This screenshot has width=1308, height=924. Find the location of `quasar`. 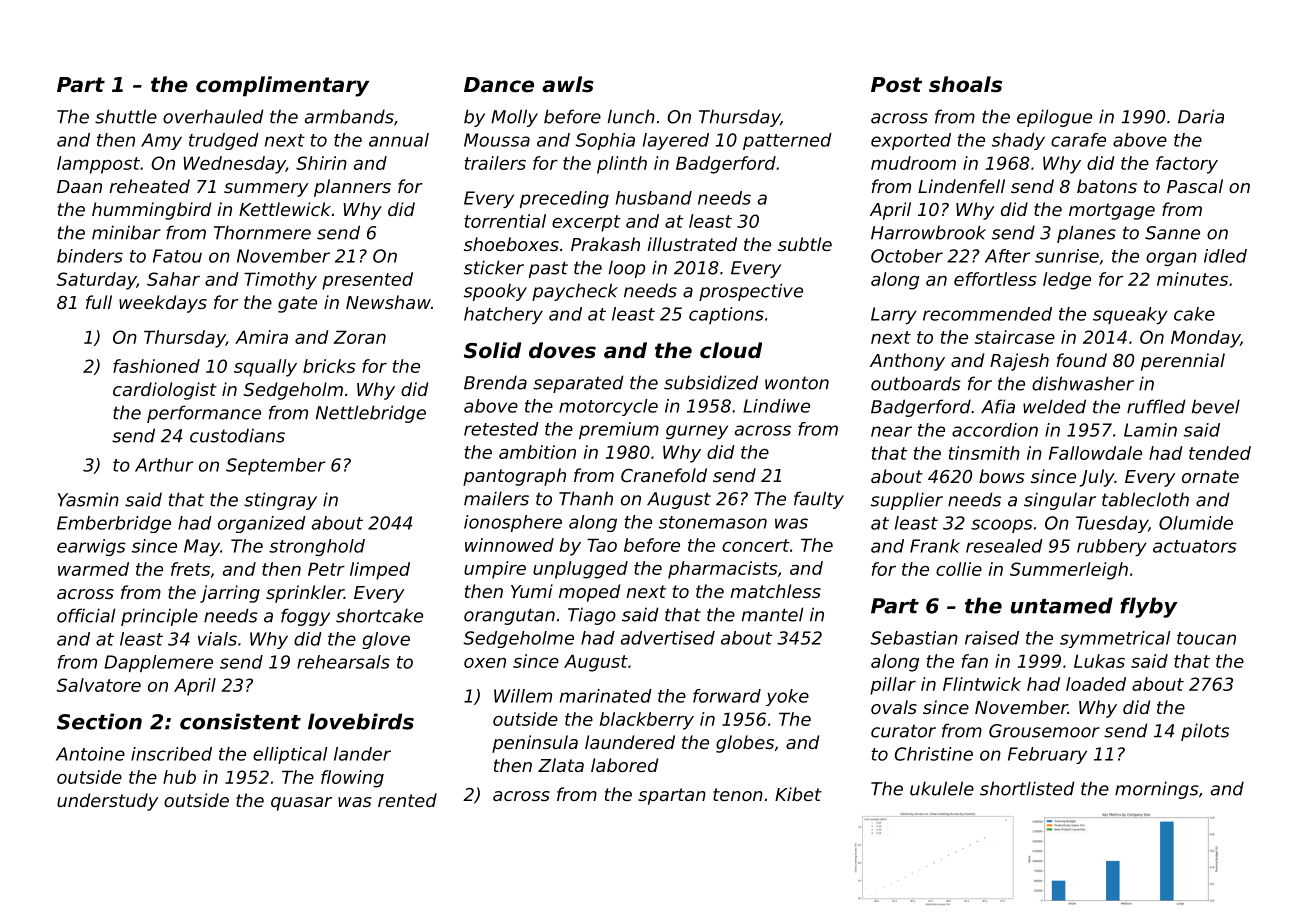

quasar is located at coordinates (301, 804).
